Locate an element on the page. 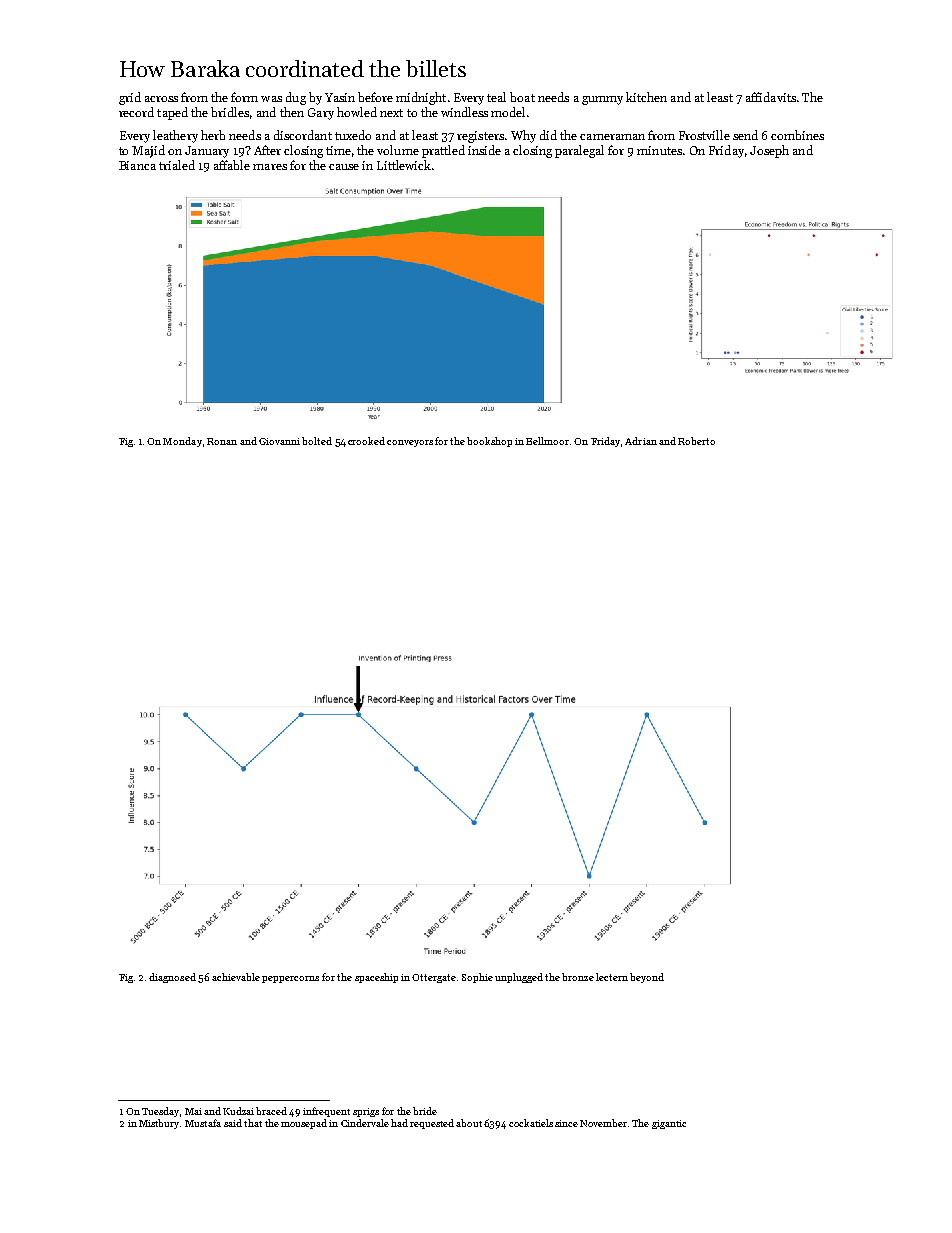 The width and height of the image is (952, 1233). minutes is located at coordinates (659, 150).
